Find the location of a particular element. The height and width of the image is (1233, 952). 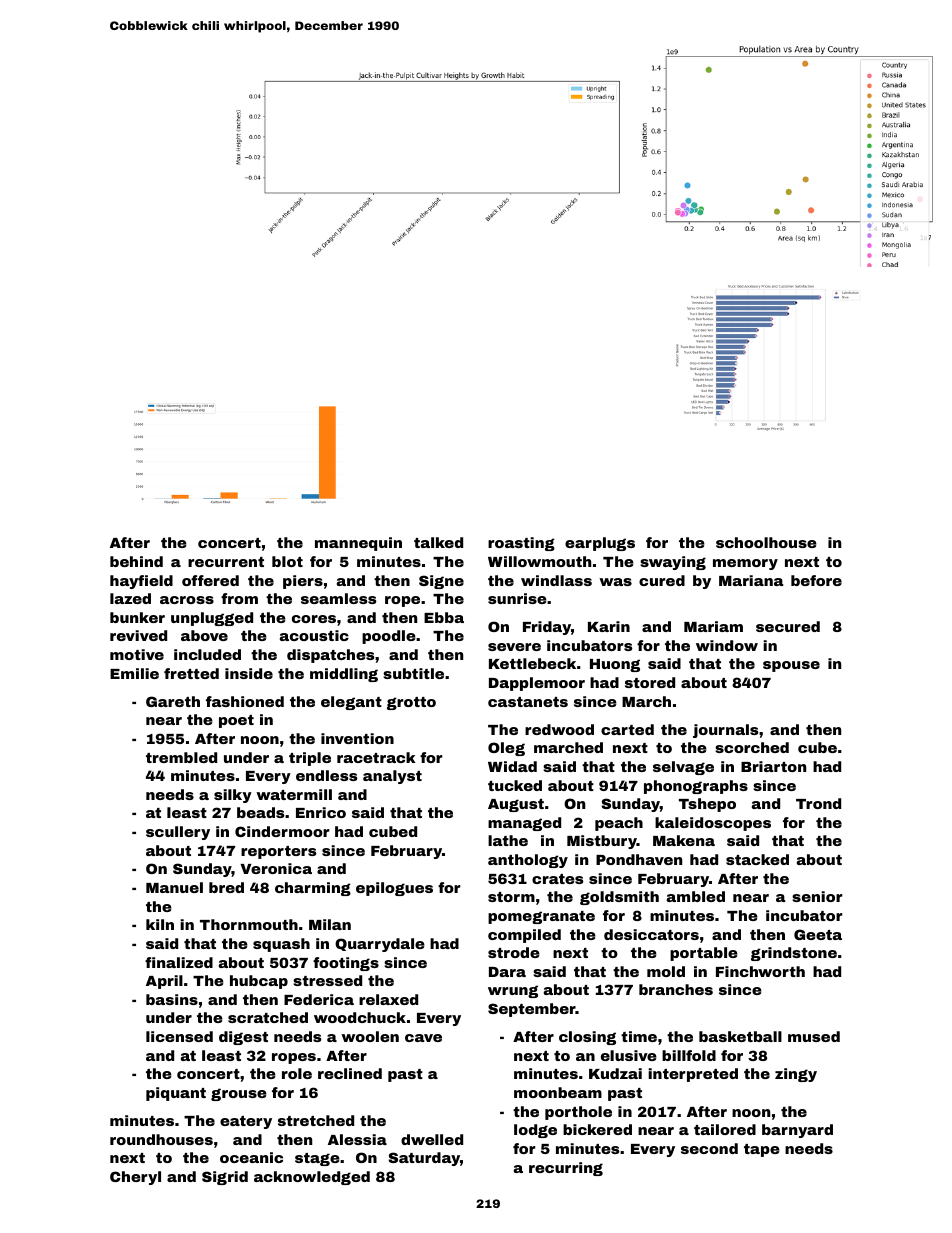

zingy is located at coordinates (796, 1075).
